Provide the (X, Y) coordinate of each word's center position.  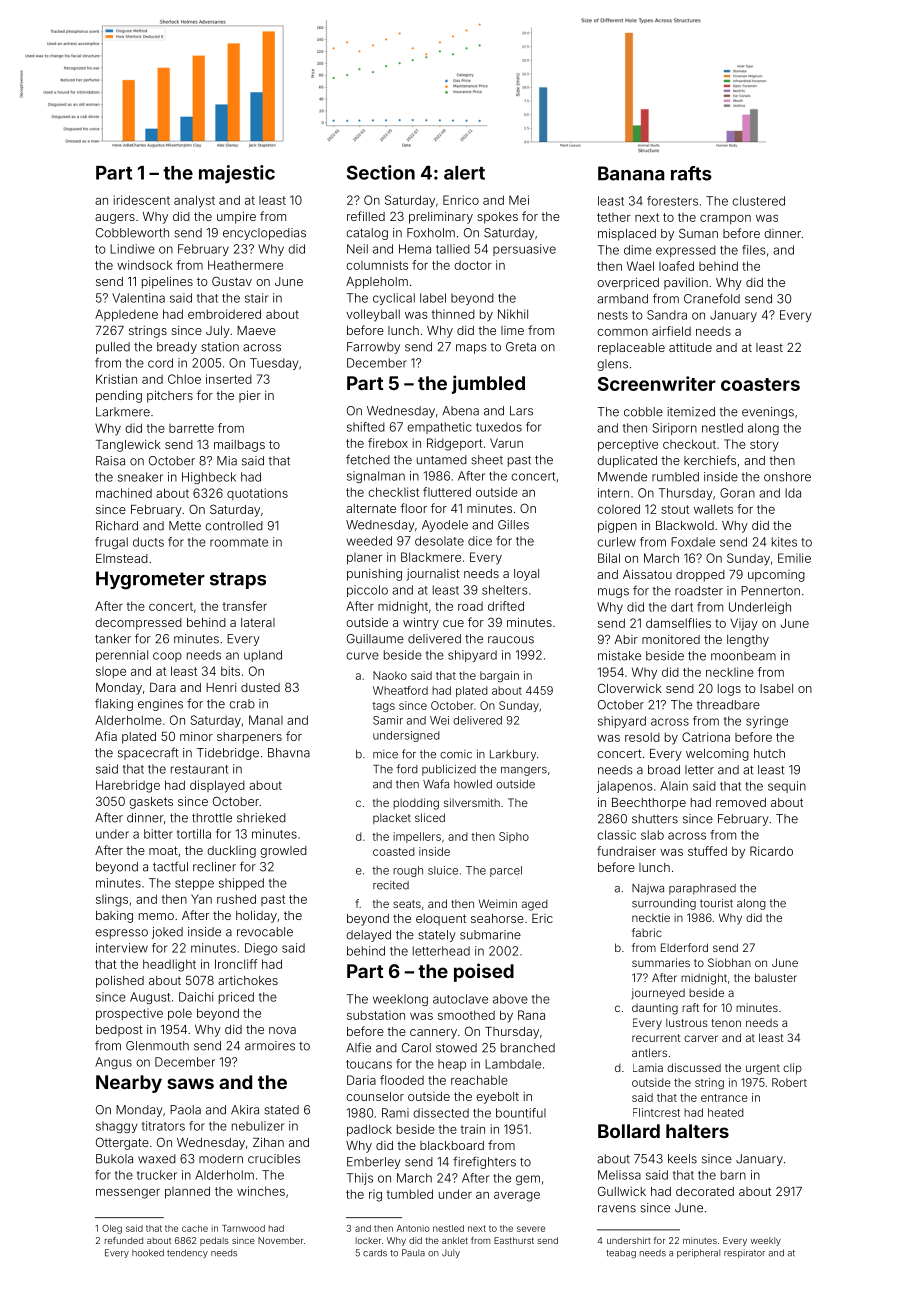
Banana (631, 173)
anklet (455, 1240)
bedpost (119, 1031)
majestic (237, 174)
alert (464, 173)
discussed (694, 1067)
